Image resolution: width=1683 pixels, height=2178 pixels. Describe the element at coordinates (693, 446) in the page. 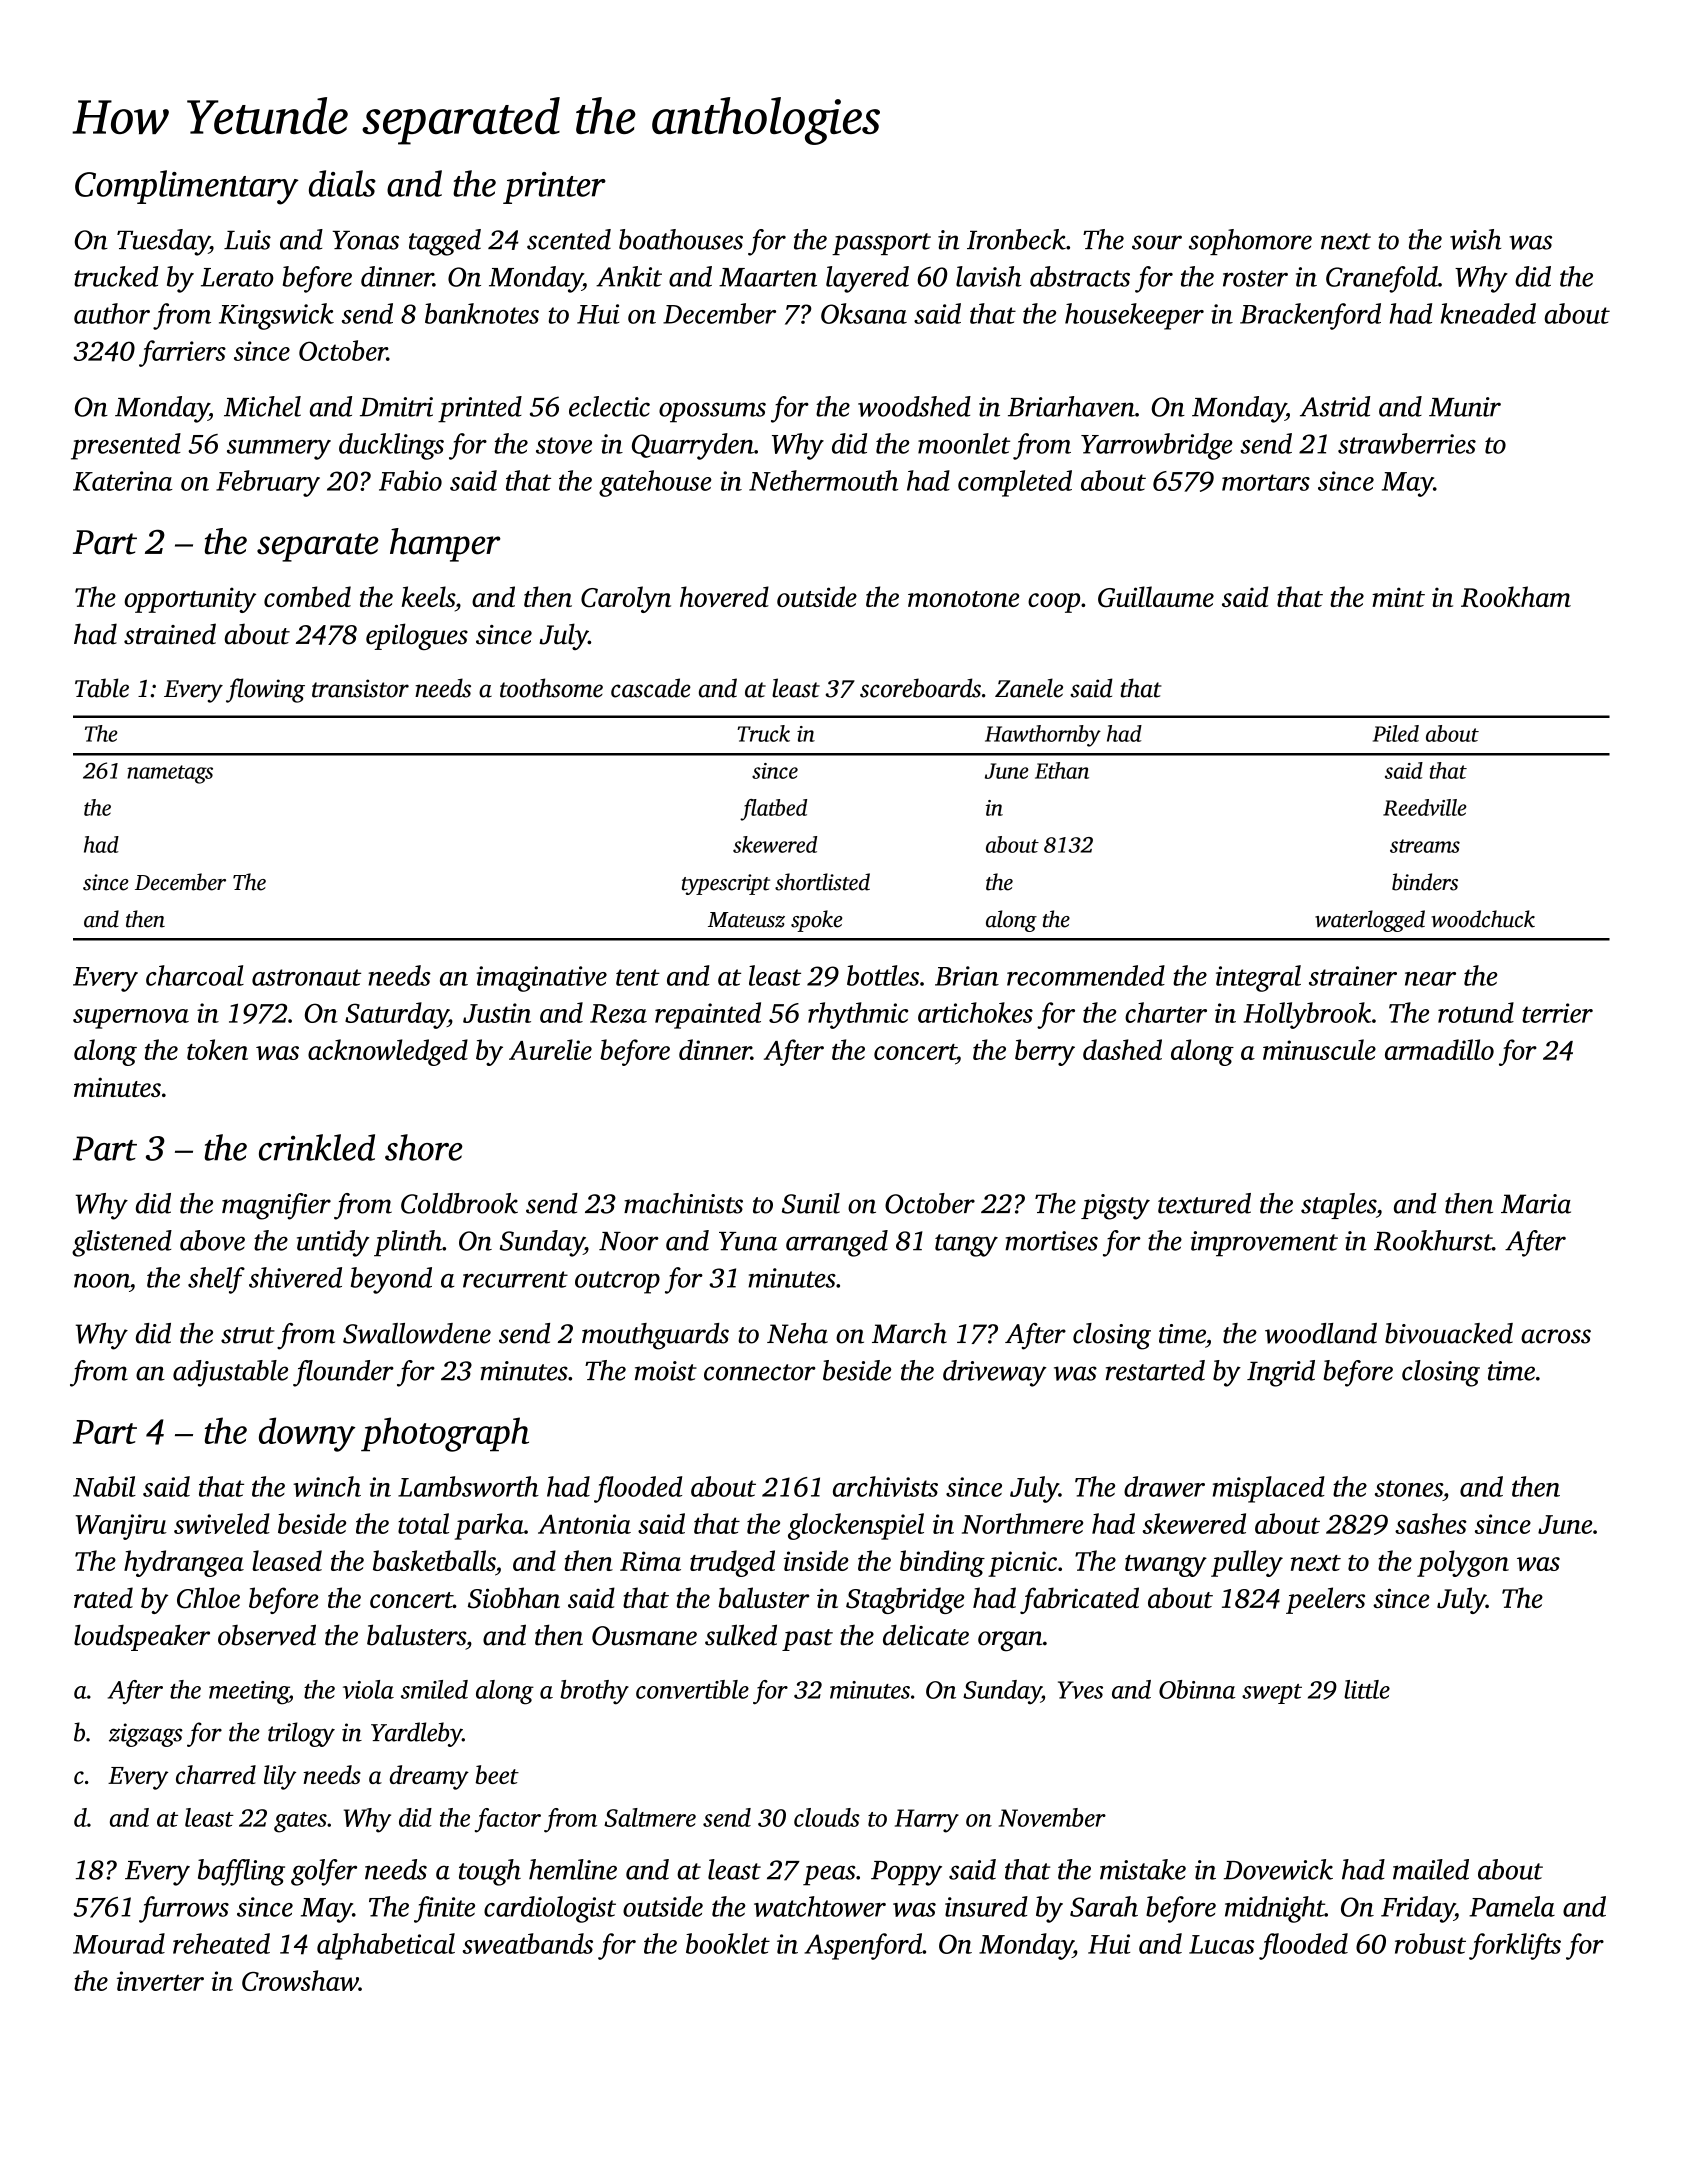

I see `Quarryden` at that location.
